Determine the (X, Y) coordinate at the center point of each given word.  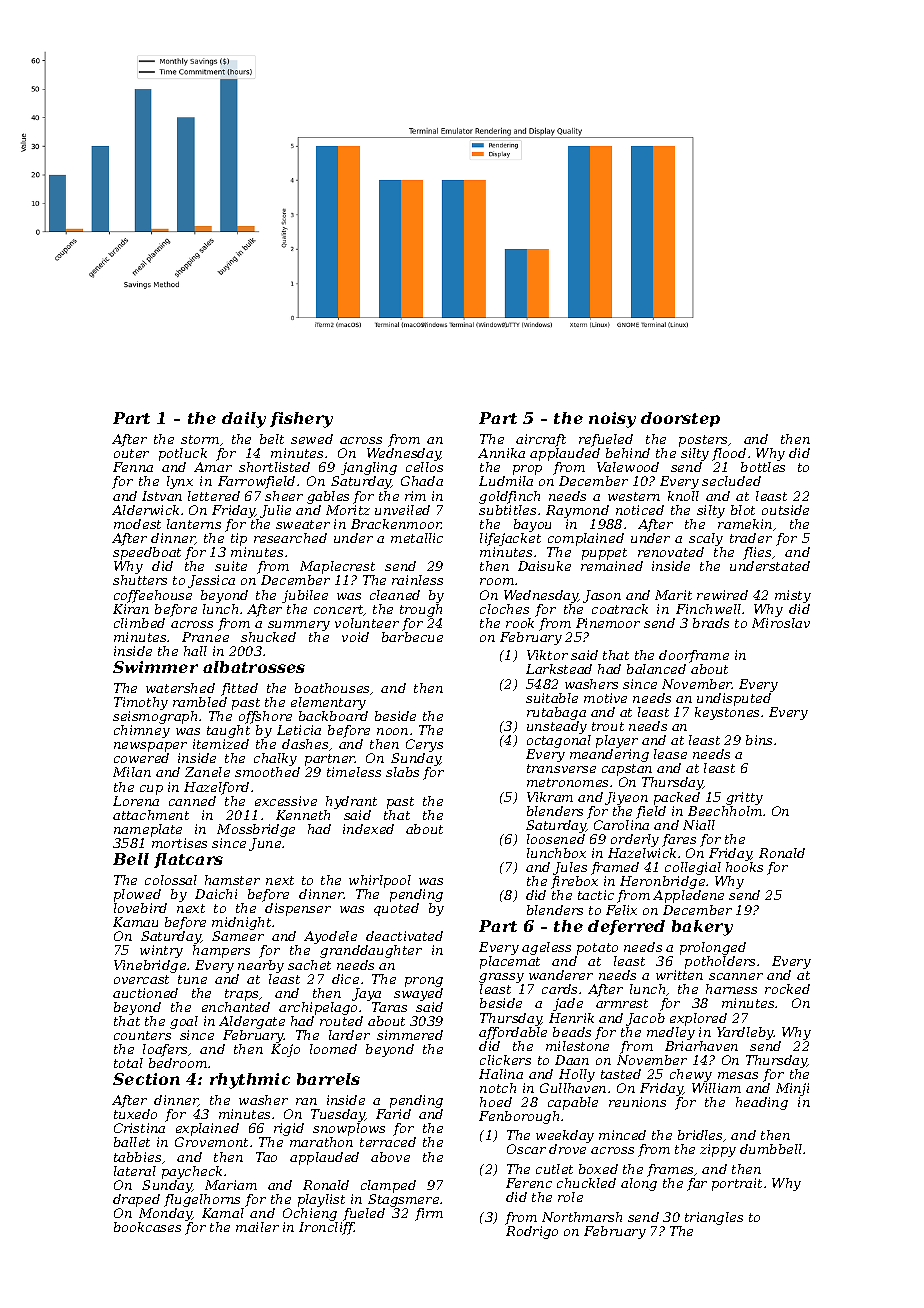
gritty (744, 798)
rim (415, 496)
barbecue (412, 637)
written (679, 975)
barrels (328, 1079)
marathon (321, 1142)
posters (703, 441)
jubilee (305, 596)
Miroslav (781, 623)
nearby (261, 966)
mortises (179, 843)
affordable (513, 1033)
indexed (368, 829)
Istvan (162, 496)
